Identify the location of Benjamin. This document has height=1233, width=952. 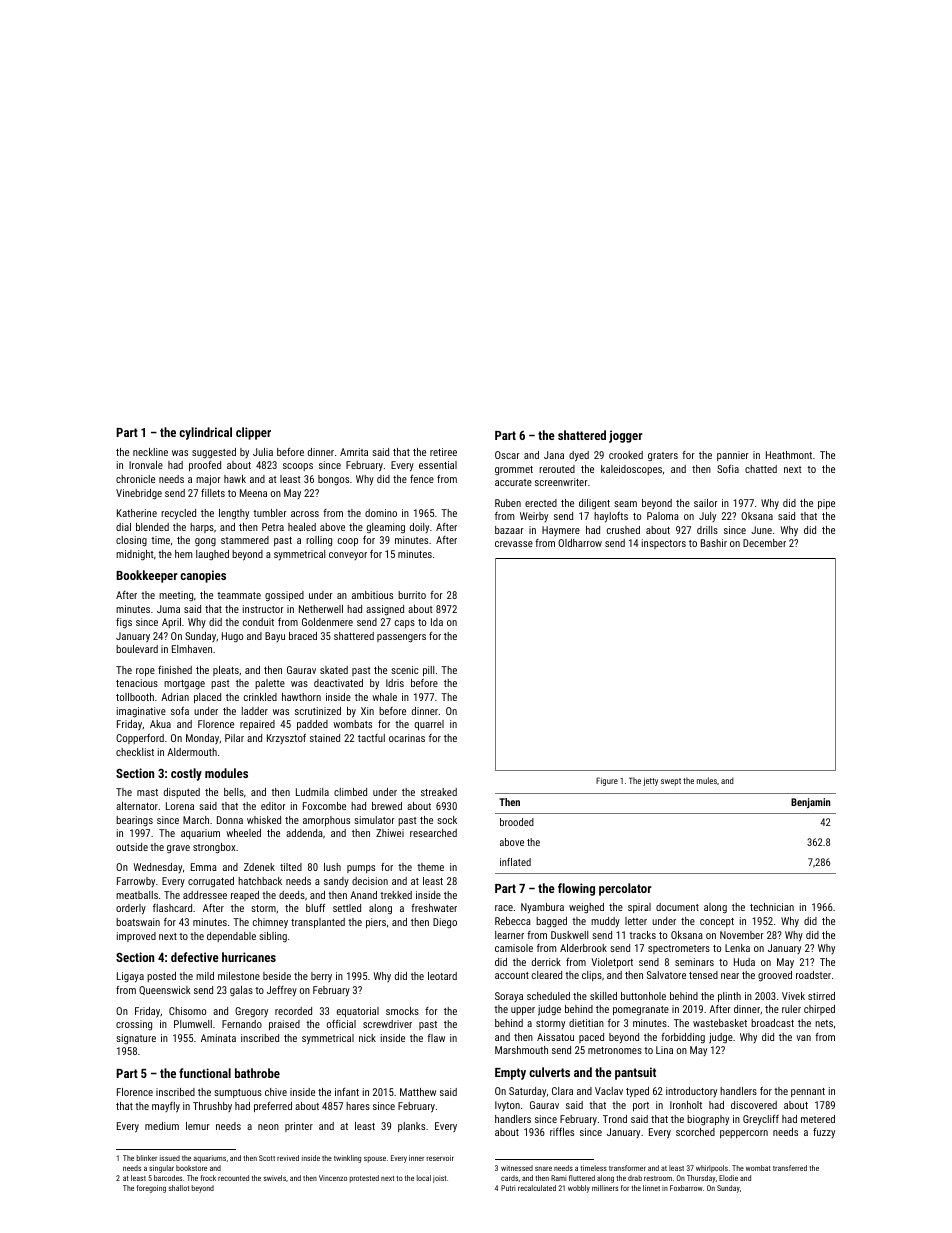
(810, 803).
